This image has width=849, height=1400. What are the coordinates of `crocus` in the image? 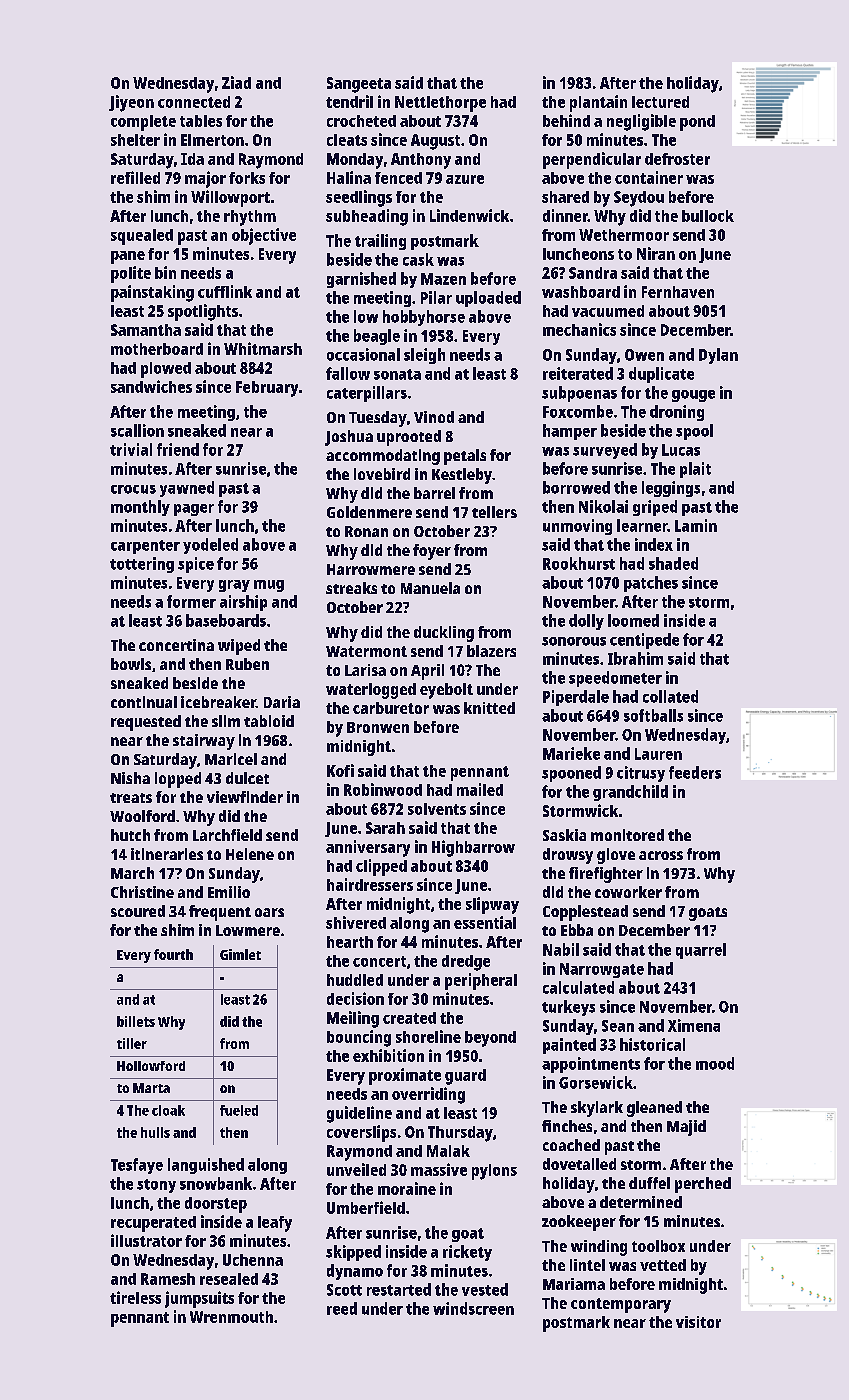 It's located at (133, 489).
